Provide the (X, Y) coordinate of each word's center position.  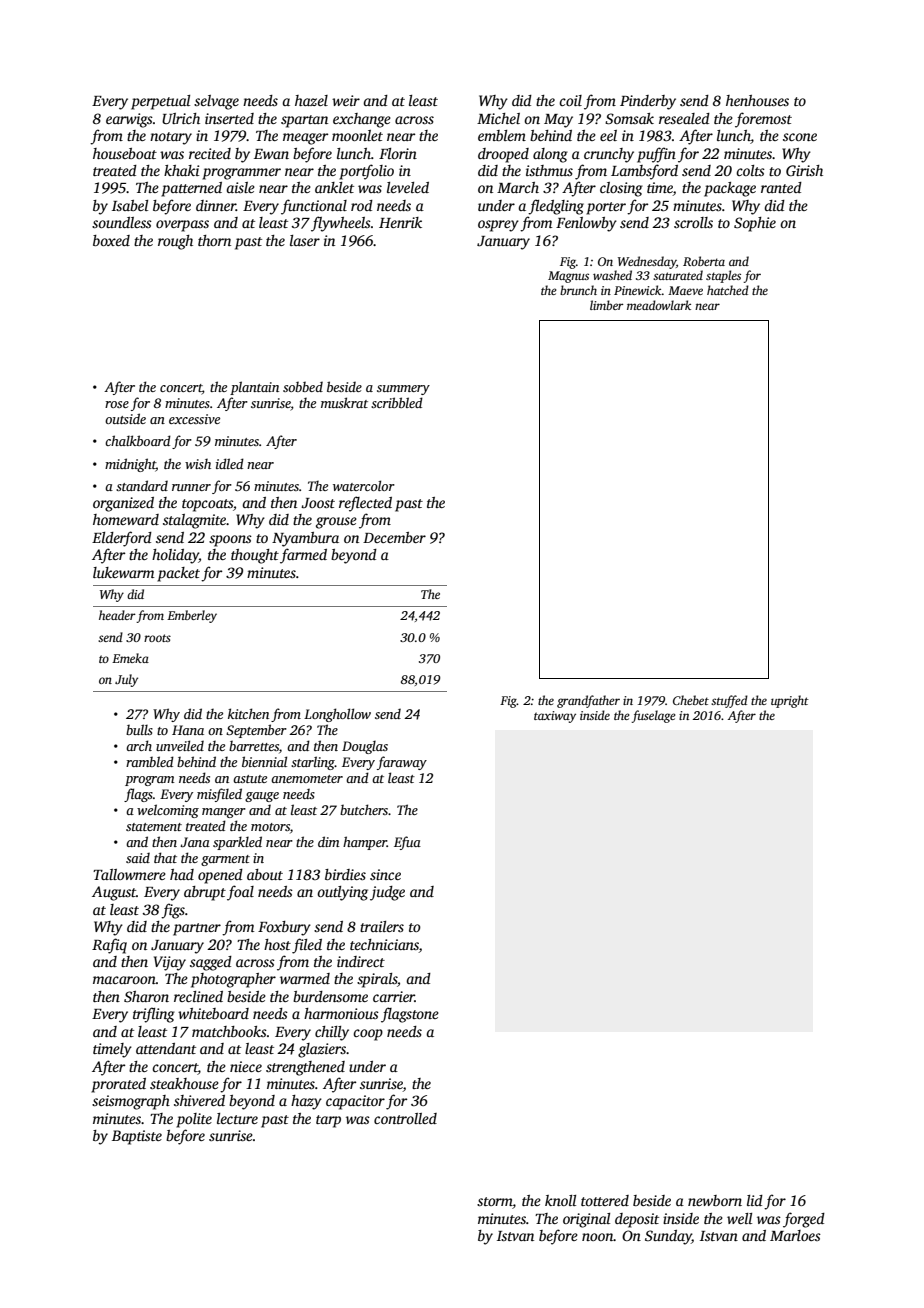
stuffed (729, 701)
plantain (254, 388)
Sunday (668, 1237)
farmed (303, 556)
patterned (191, 189)
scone (800, 137)
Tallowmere (129, 874)
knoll (560, 1200)
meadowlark (659, 305)
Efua (407, 843)
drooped (503, 155)
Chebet (691, 700)
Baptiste (137, 1137)
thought (255, 556)
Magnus (568, 277)
